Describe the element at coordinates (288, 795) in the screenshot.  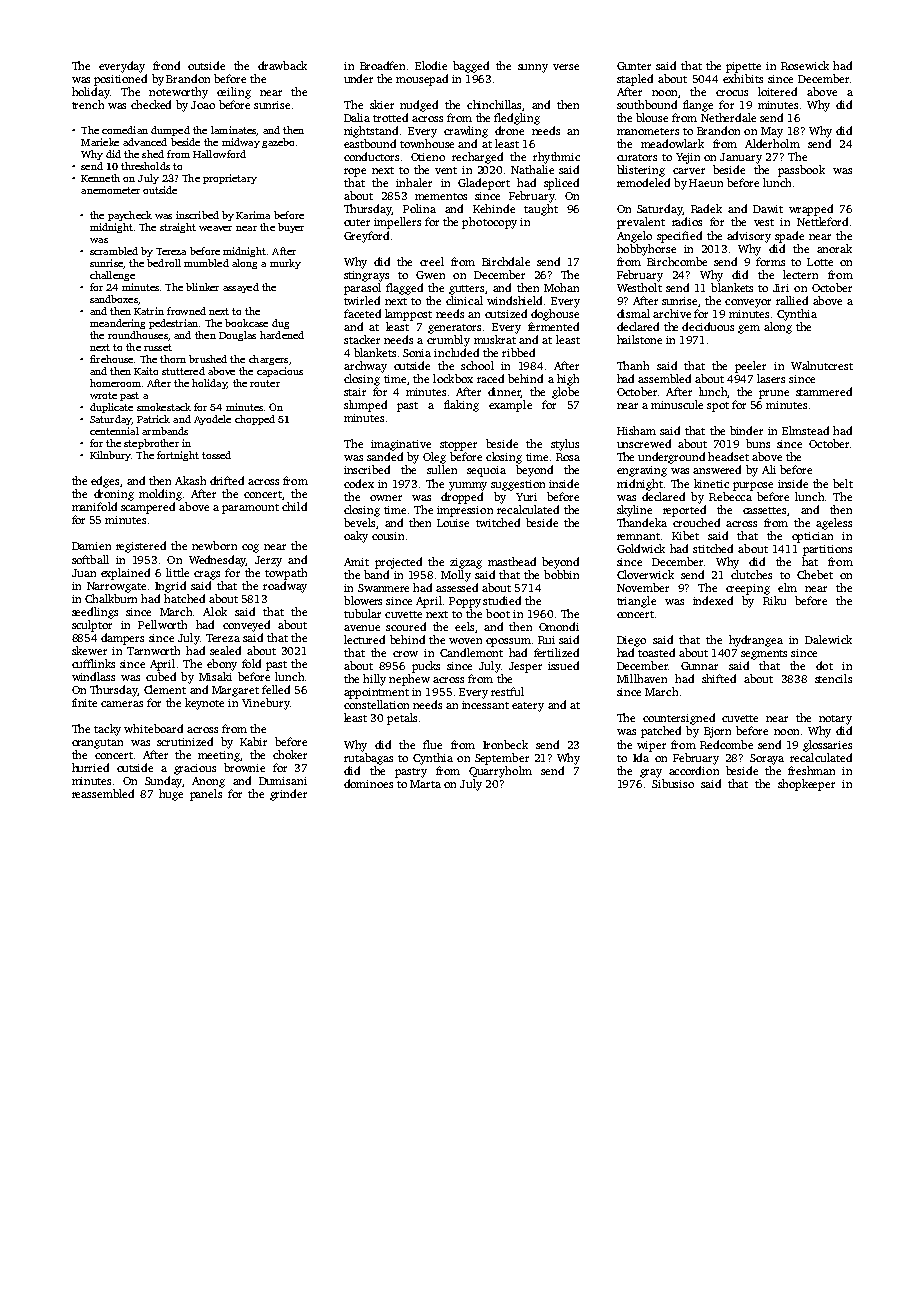
I see `grinder` at that location.
